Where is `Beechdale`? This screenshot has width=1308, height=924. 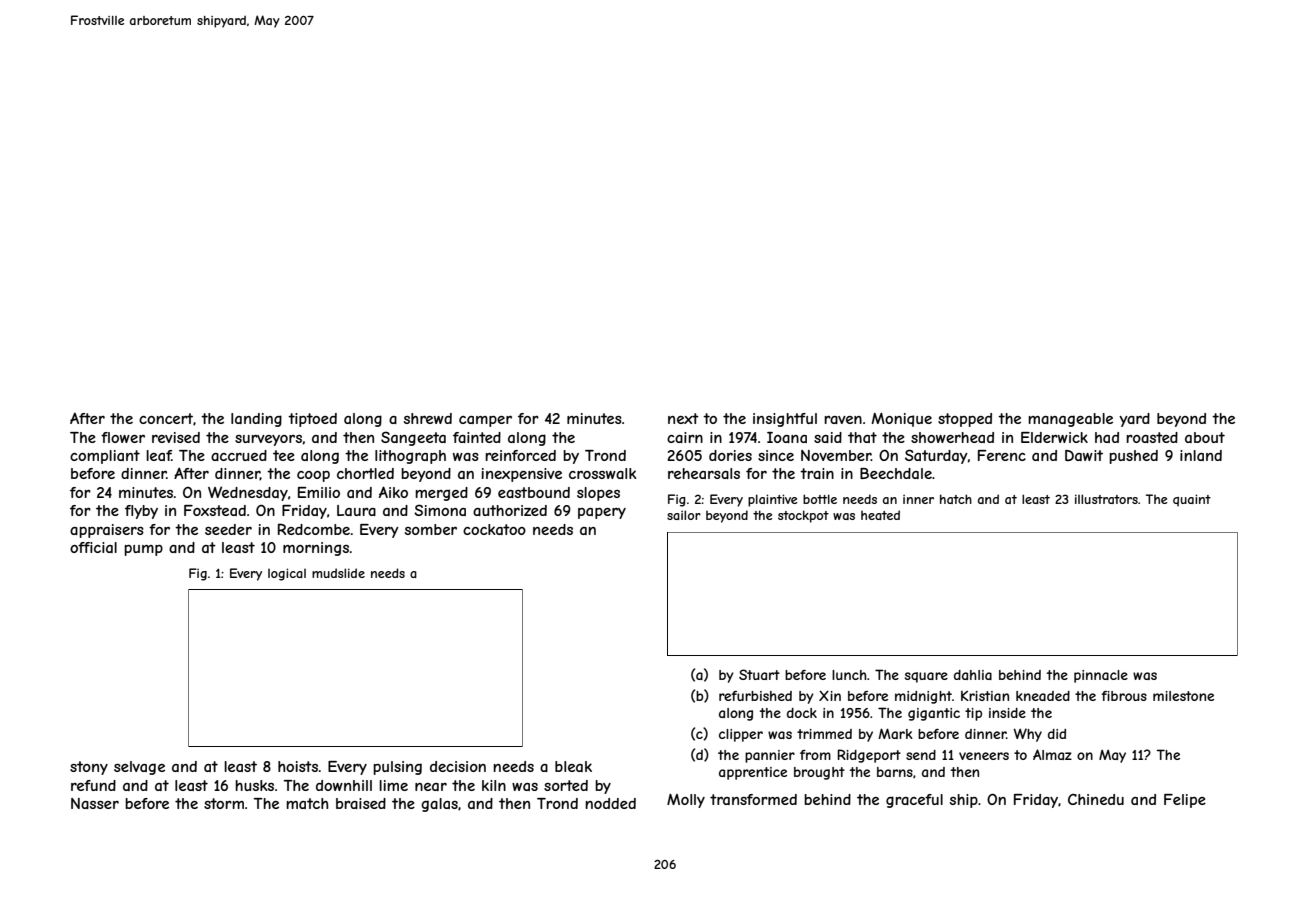 Beechdale is located at coordinates (896, 473).
